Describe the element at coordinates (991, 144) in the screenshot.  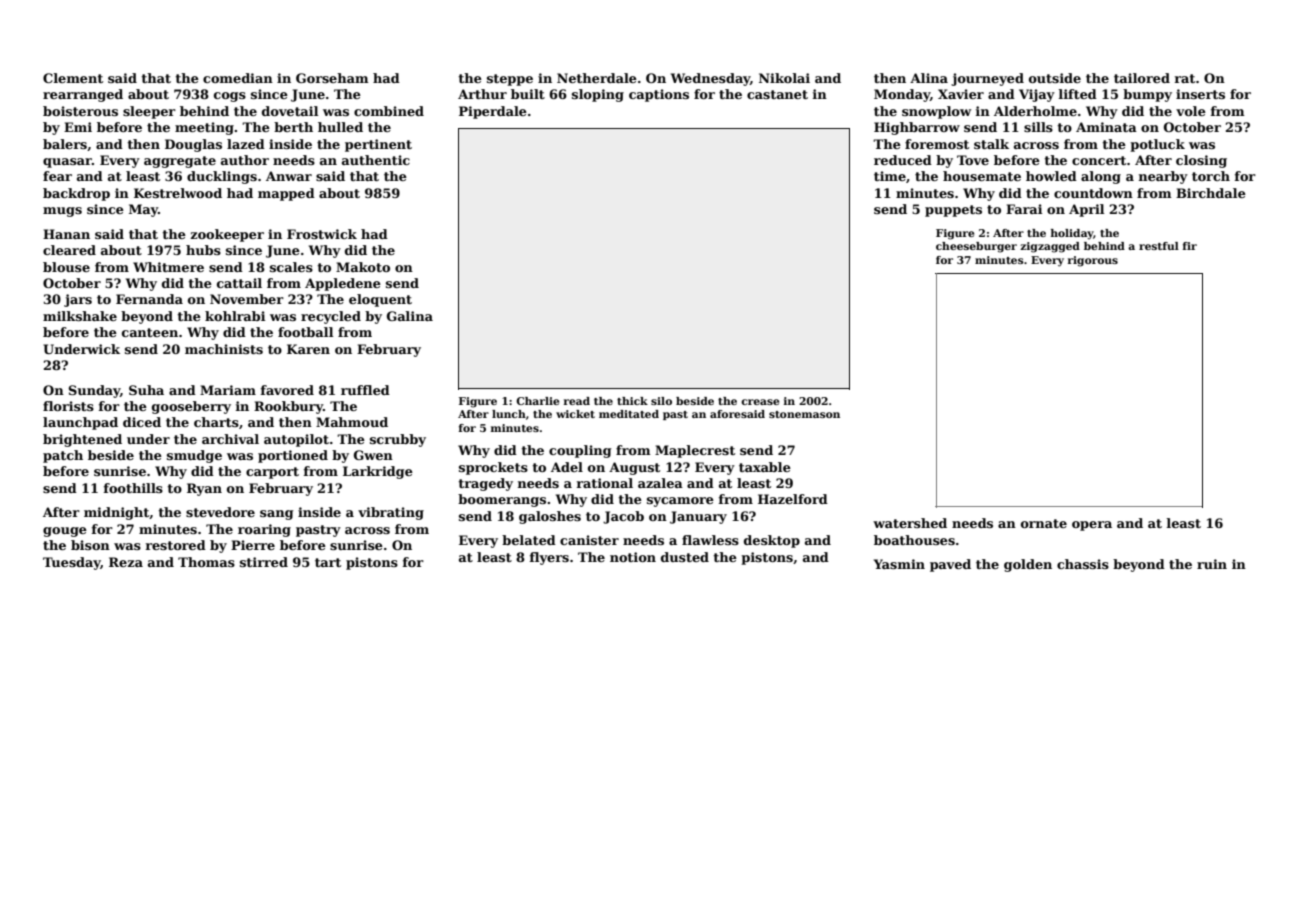
I see `stalk` at that location.
